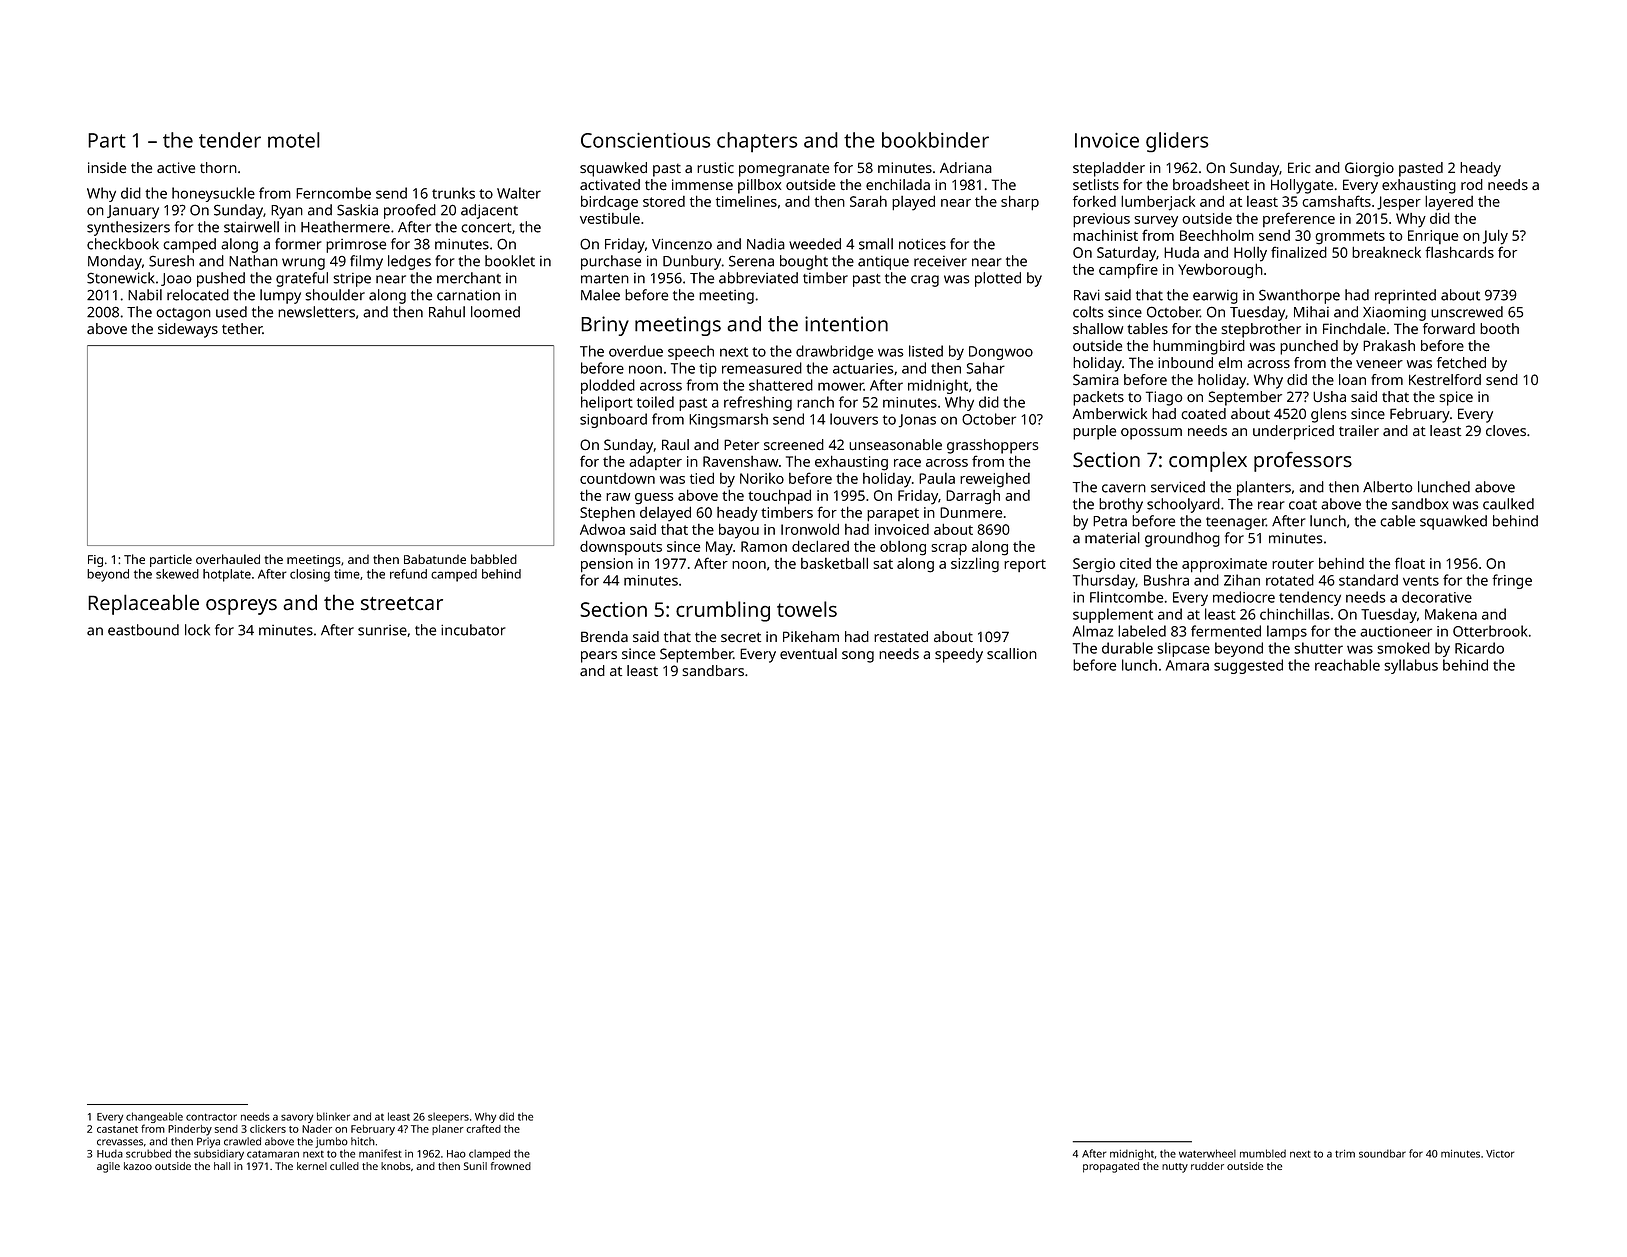 The image size is (1627, 1257). Describe the element at coordinates (344, 1166) in the screenshot. I see `culled` at that location.
